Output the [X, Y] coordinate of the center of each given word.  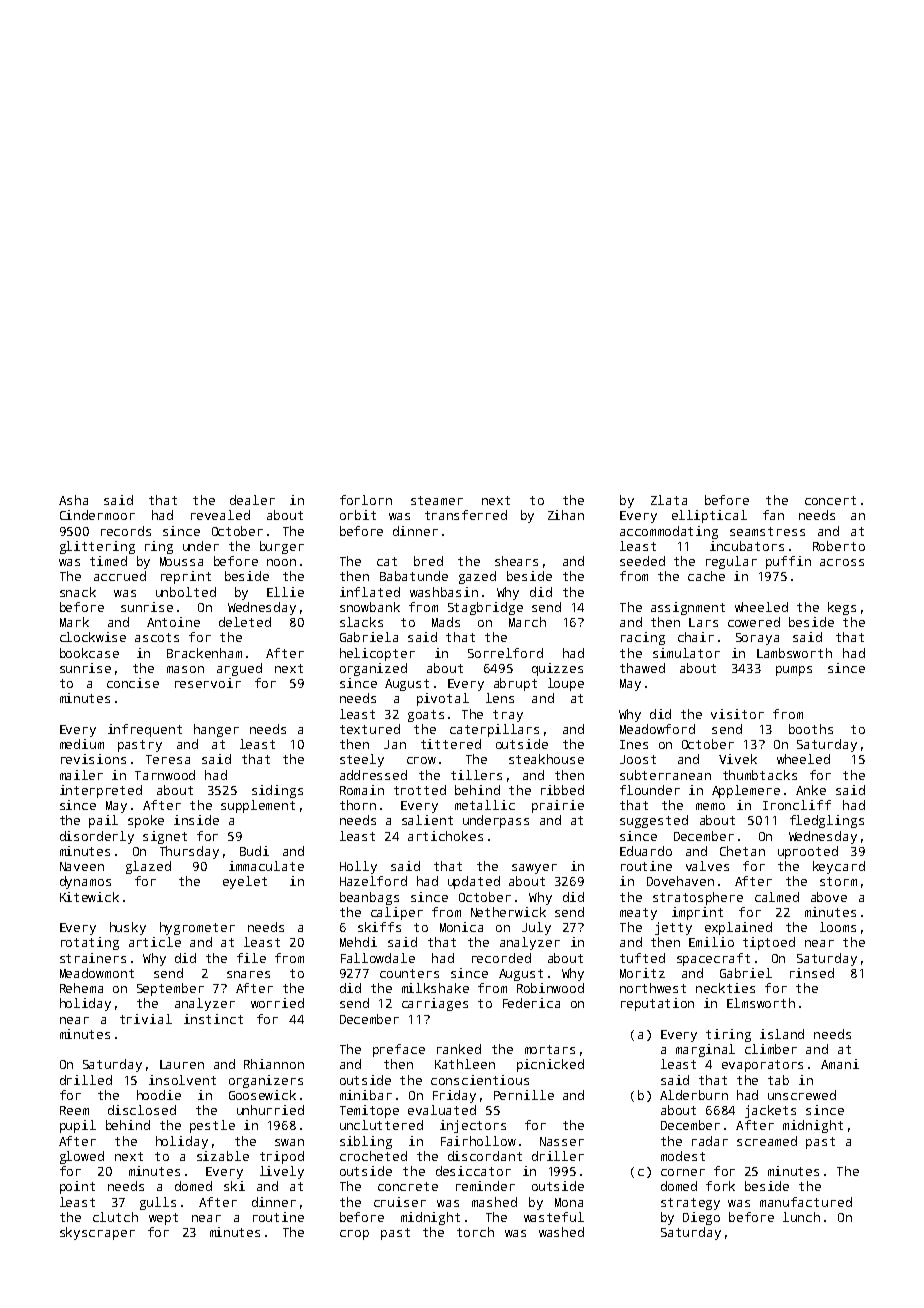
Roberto [839, 546]
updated [474, 882]
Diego [701, 1218]
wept [163, 1219]
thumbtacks [760, 775]
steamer [437, 500]
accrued [120, 576]
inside [196, 820]
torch [475, 1232]
